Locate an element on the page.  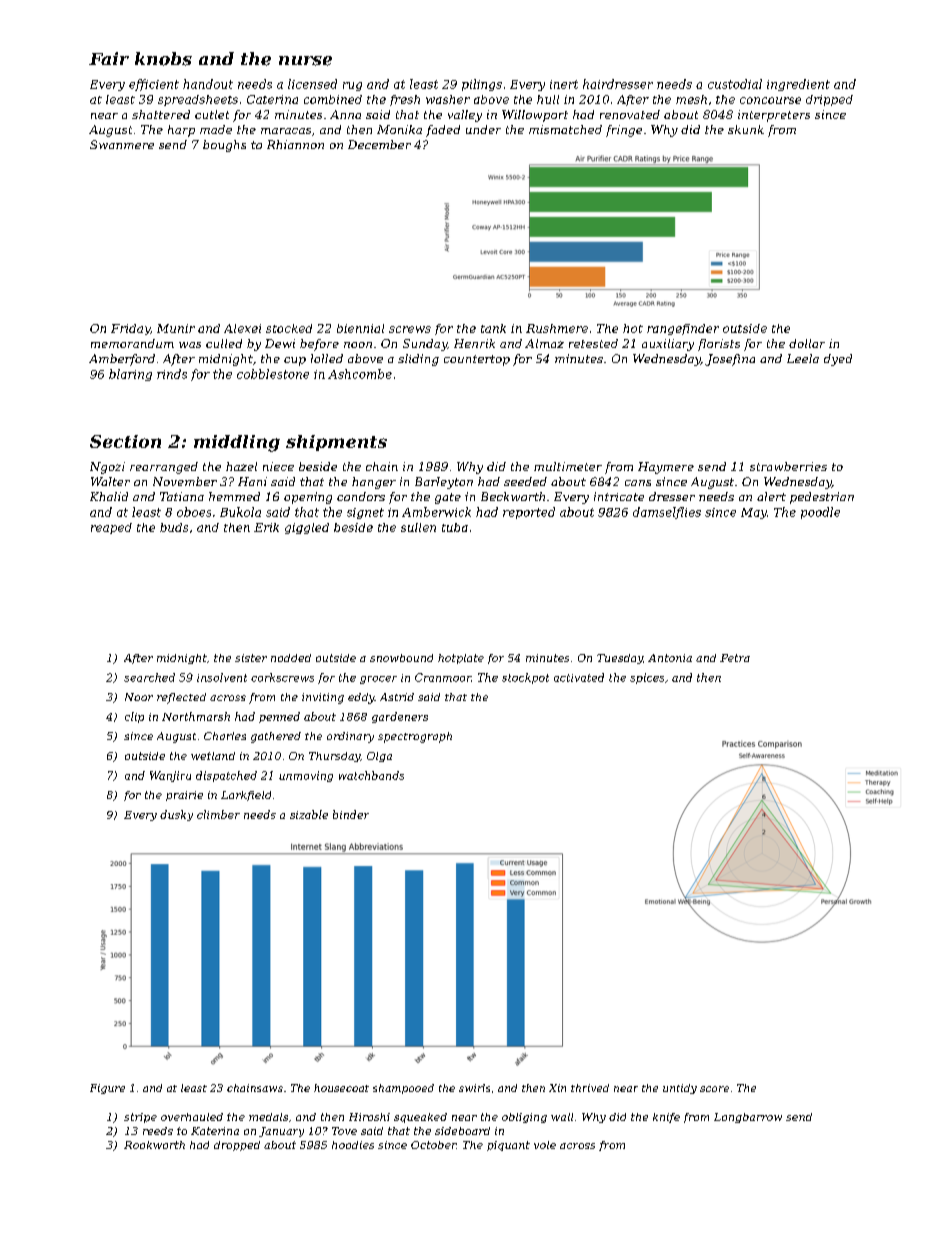
inviting is located at coordinates (323, 698).
